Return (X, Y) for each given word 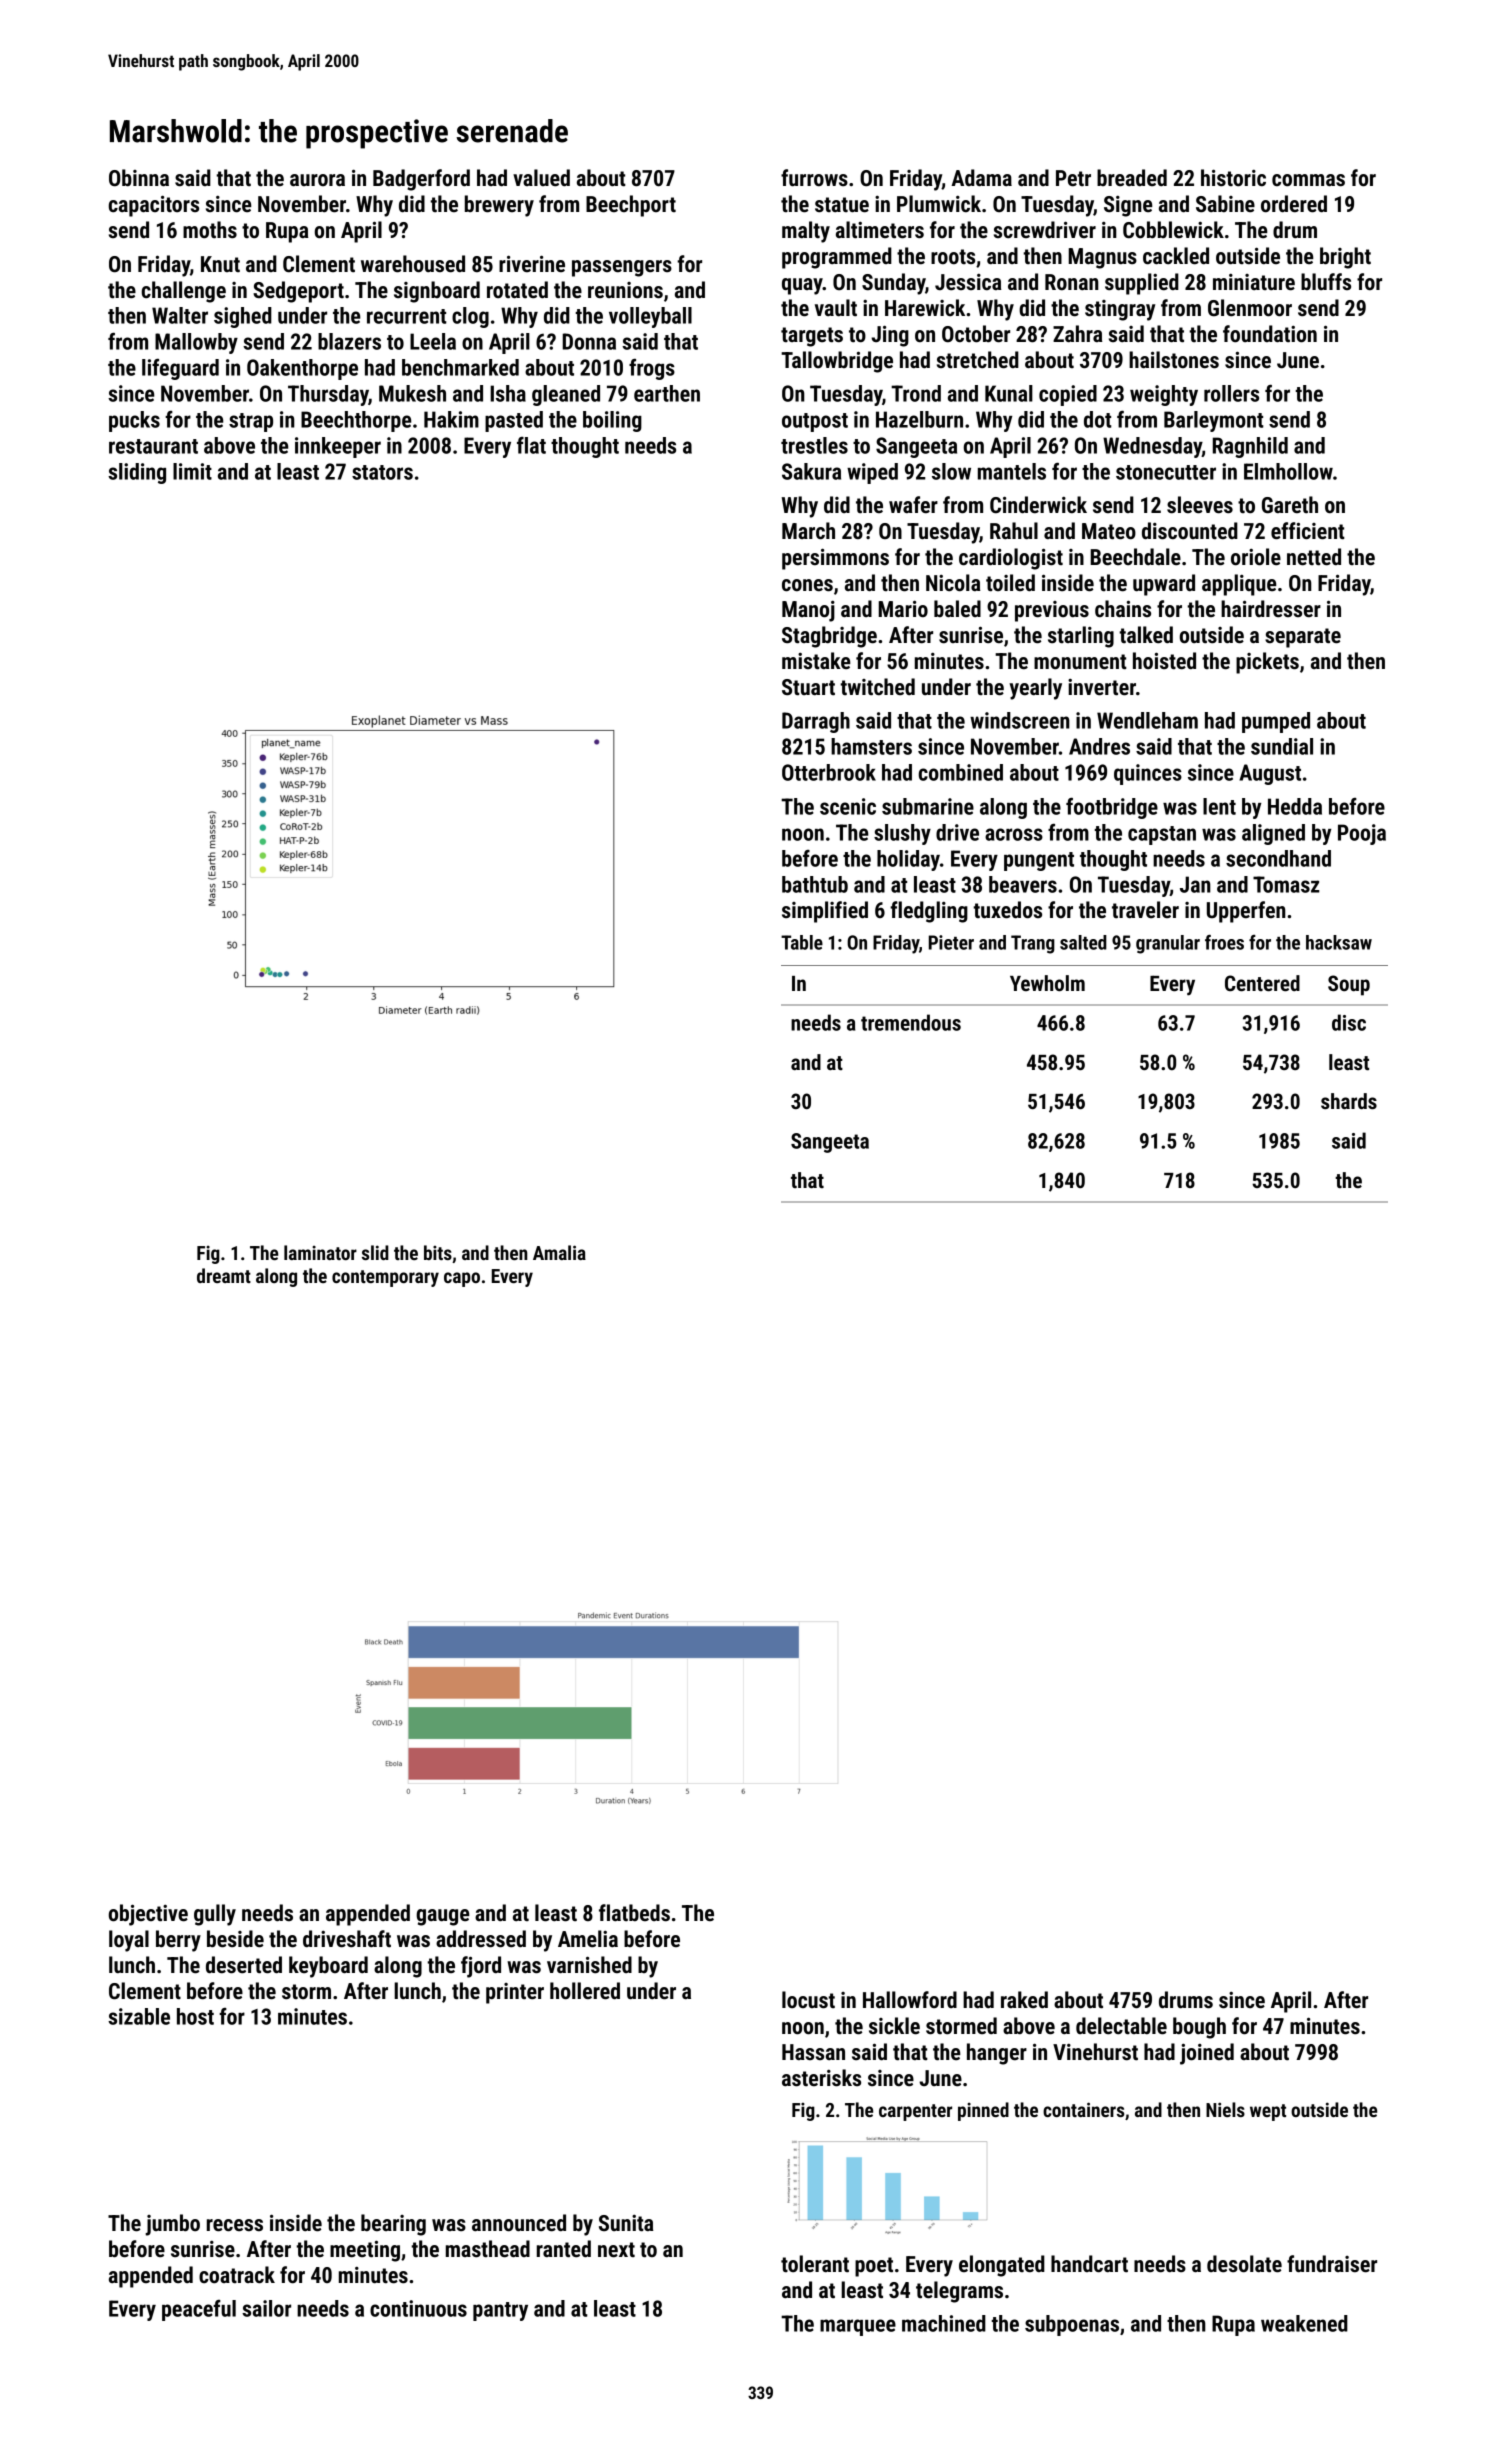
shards (1349, 1101)
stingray (1120, 310)
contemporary (385, 1278)
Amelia (588, 1939)
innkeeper (338, 447)
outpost (815, 422)
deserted (244, 1965)
